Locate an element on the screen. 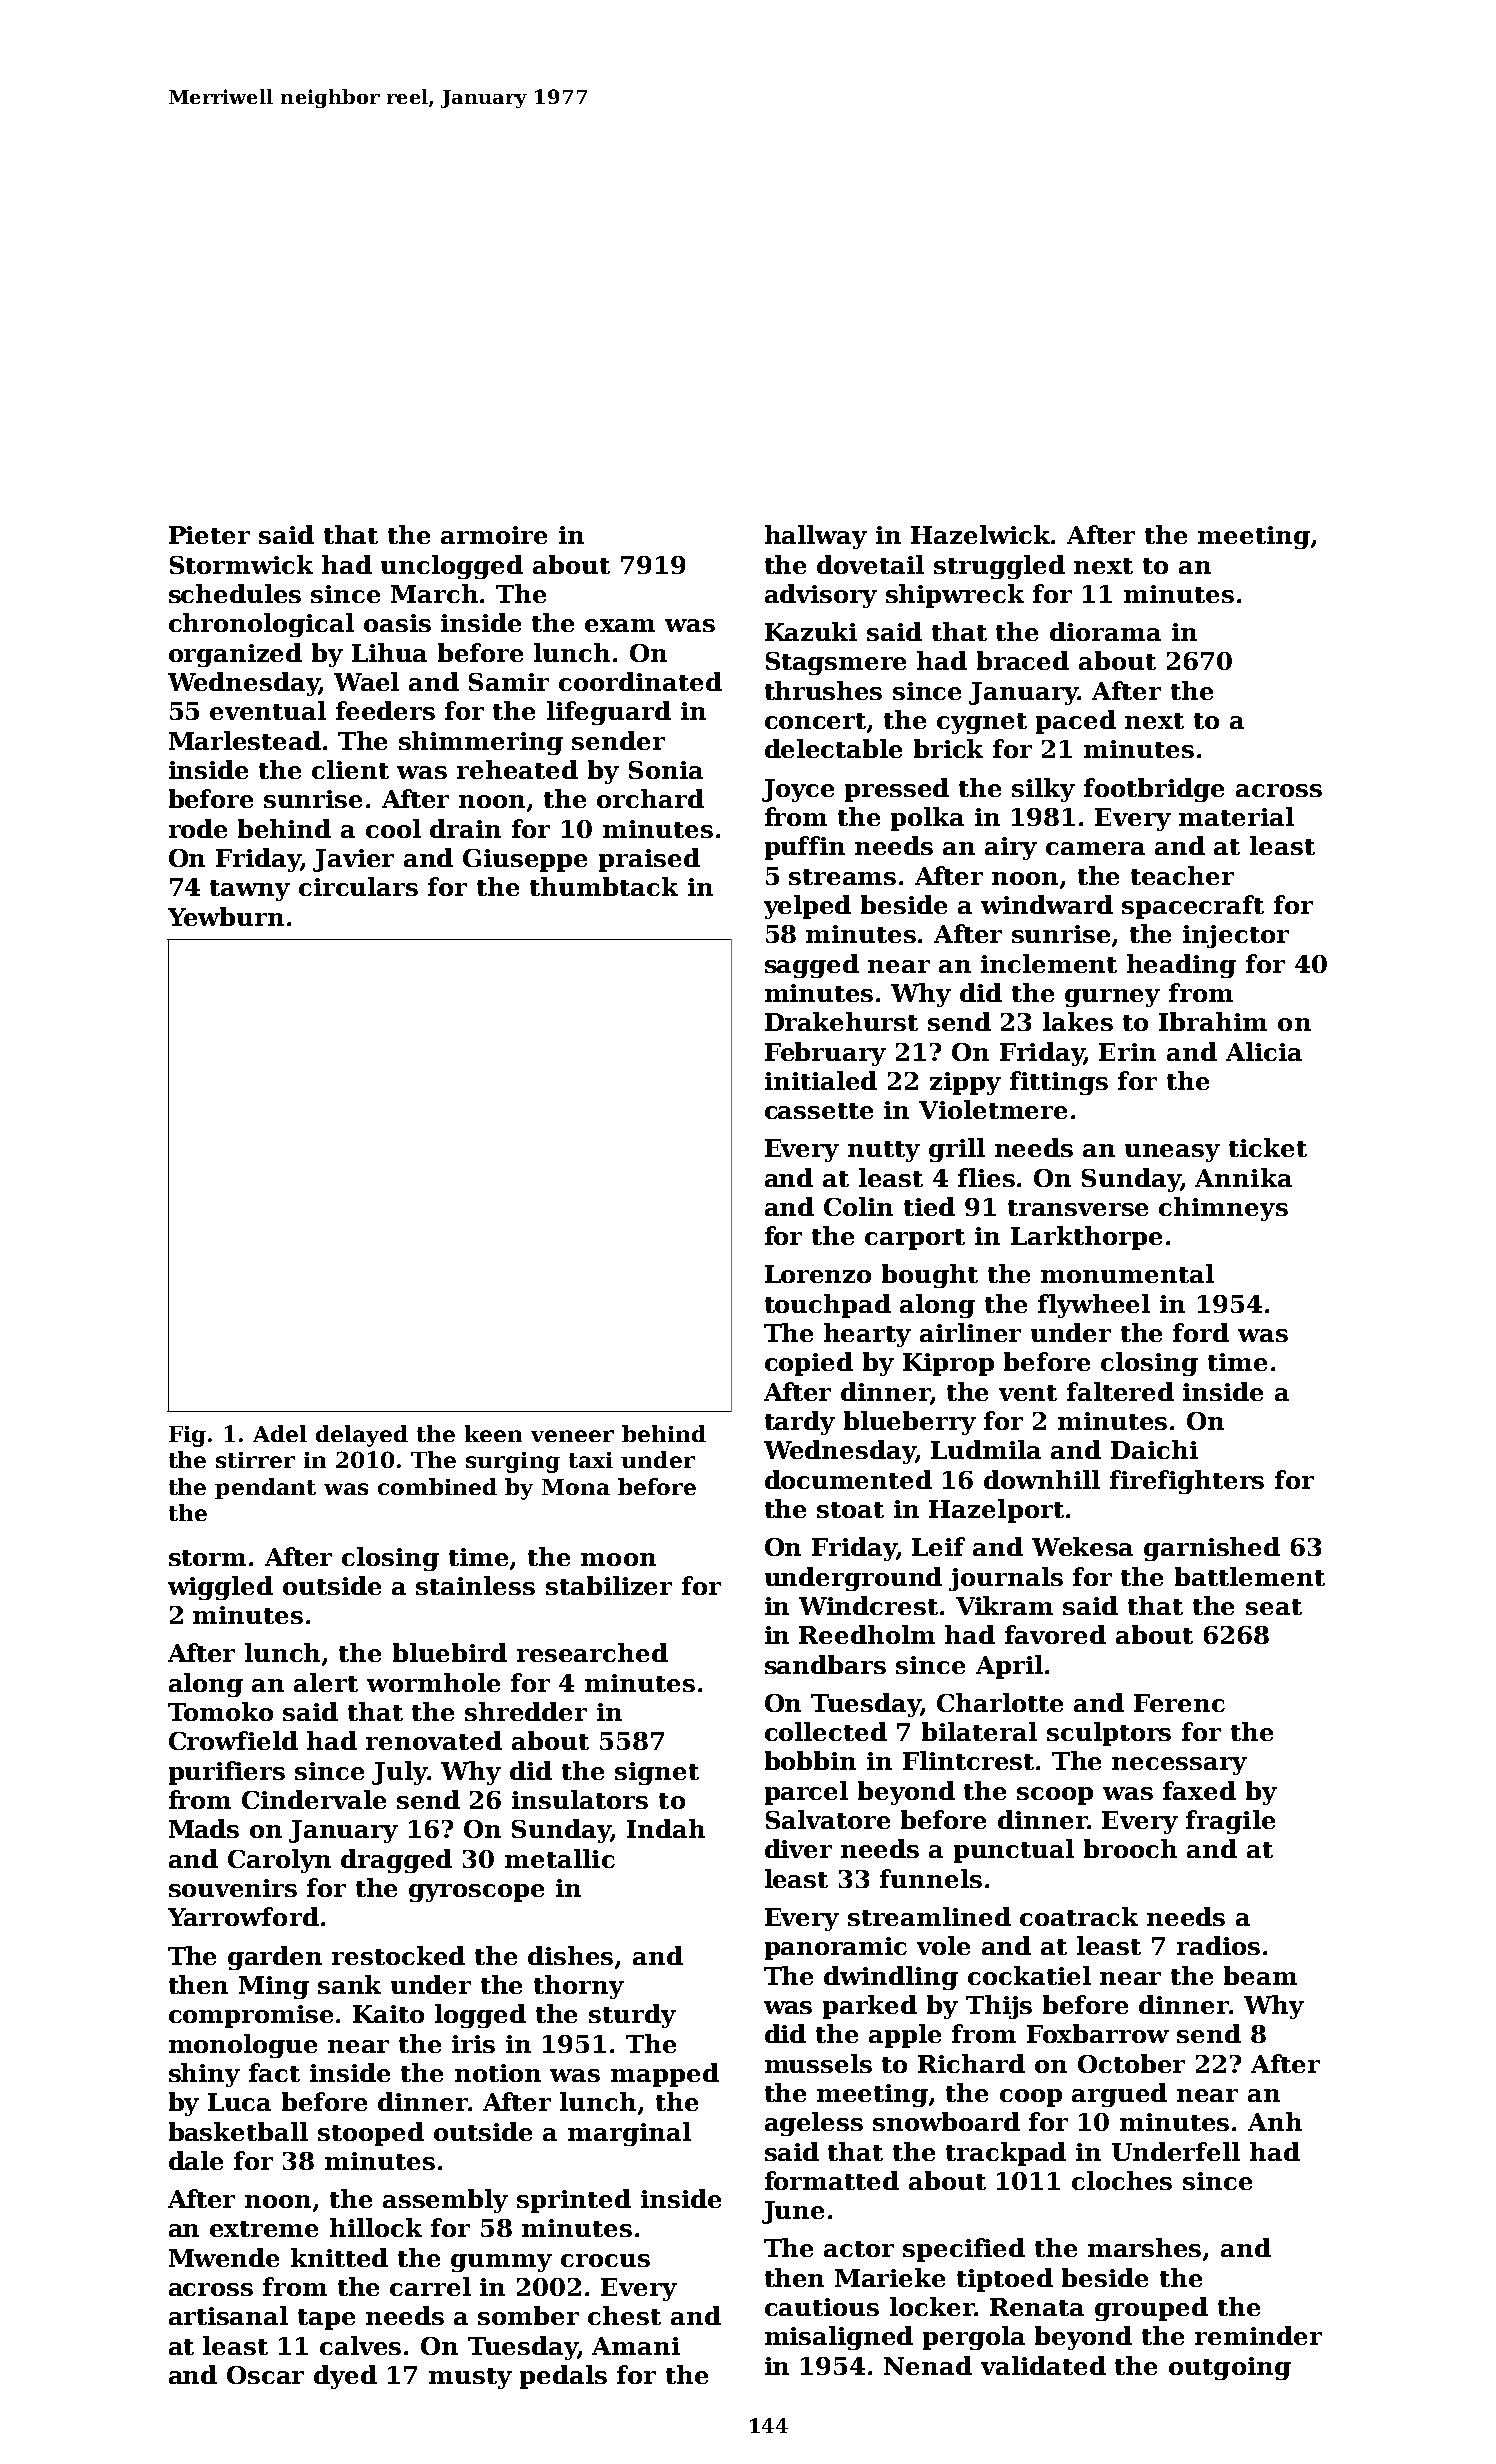 The image size is (1496, 2464). Yewburn is located at coordinates (226, 916).
